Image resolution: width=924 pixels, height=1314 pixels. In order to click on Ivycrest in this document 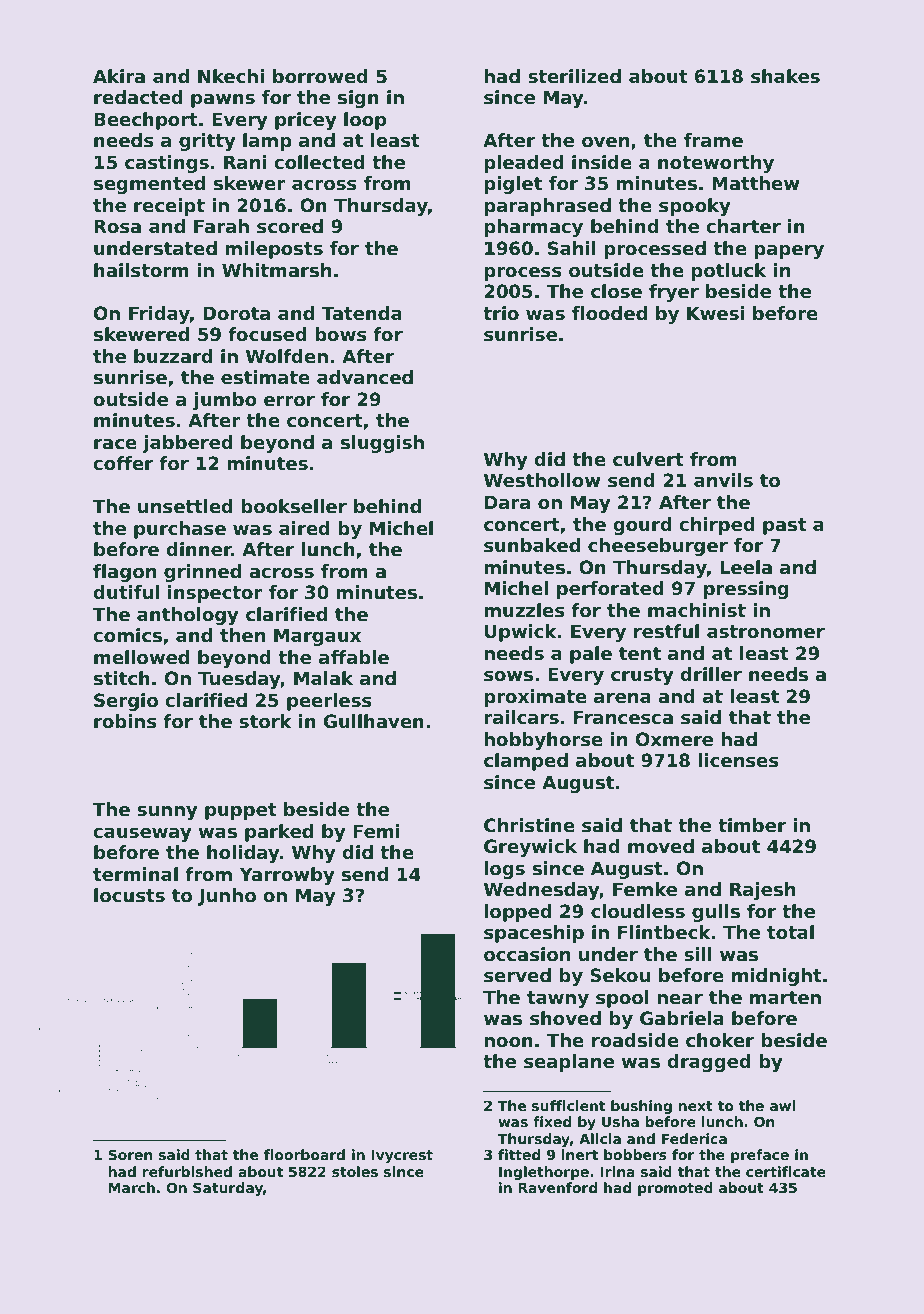, I will do `click(402, 1156)`.
